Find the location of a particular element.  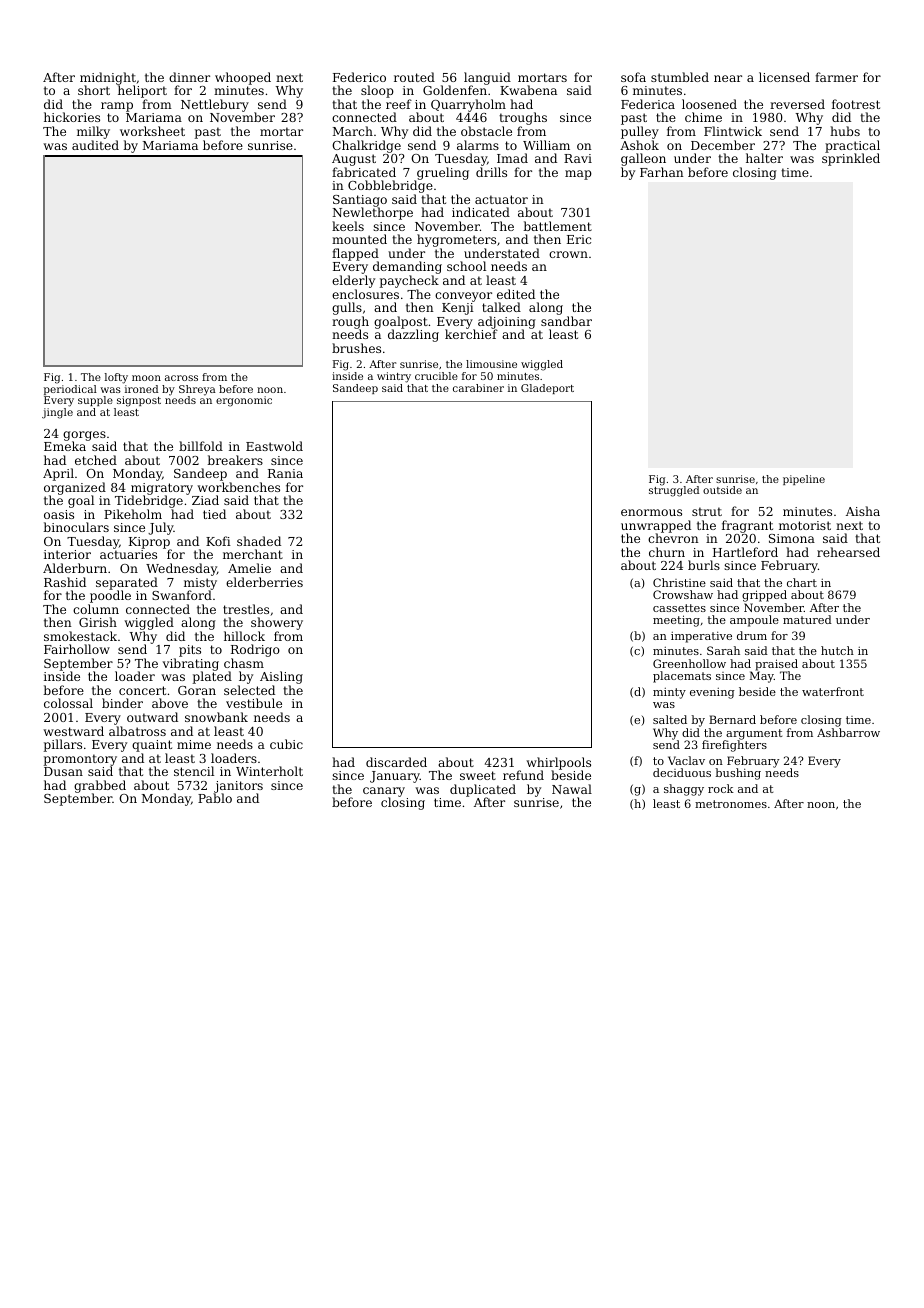

Nettlebury is located at coordinates (215, 105).
